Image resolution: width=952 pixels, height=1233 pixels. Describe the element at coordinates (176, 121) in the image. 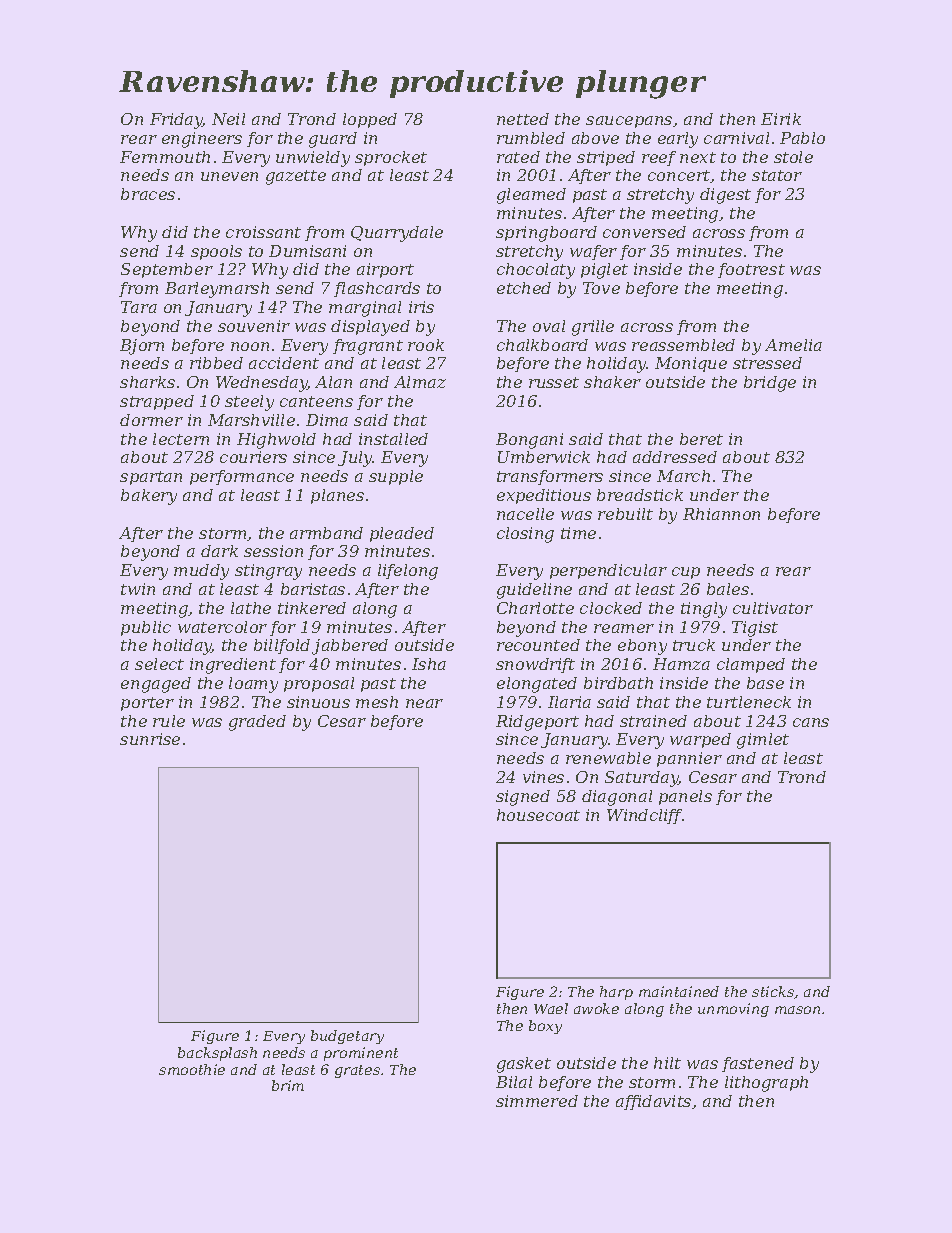

I see `Friday` at that location.
